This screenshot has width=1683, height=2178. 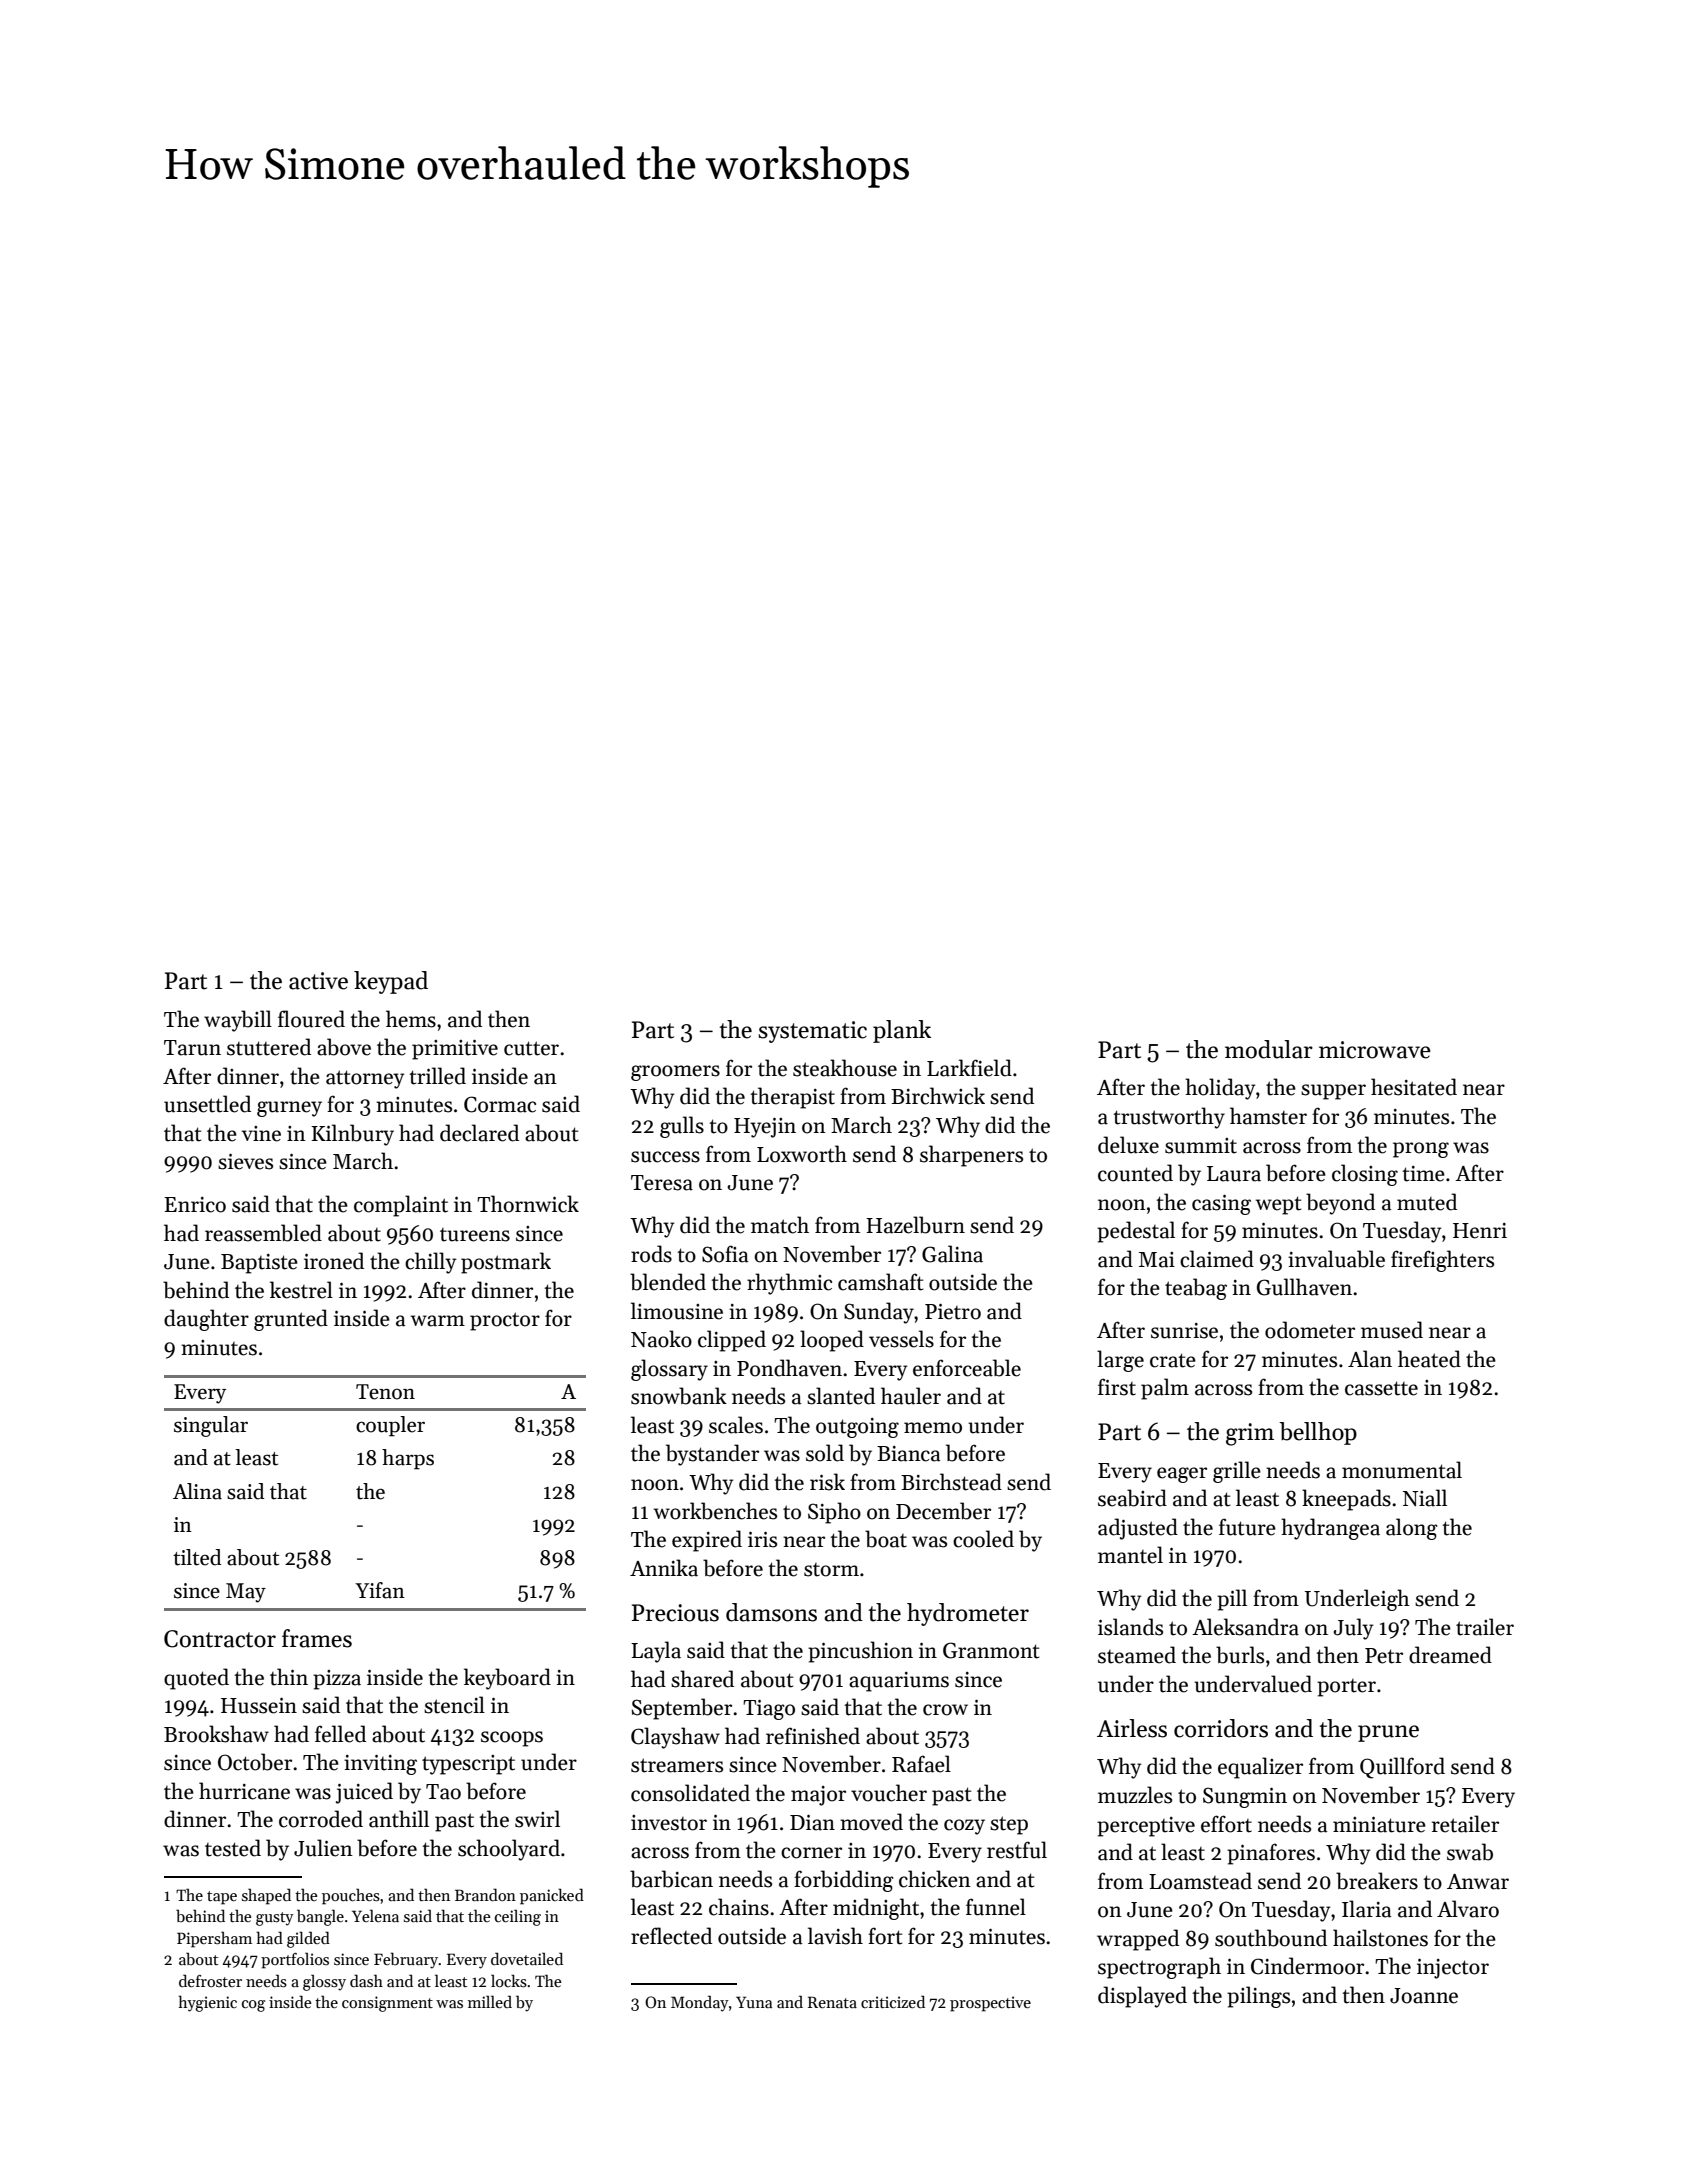 I want to click on forbidding, so click(x=844, y=1881).
